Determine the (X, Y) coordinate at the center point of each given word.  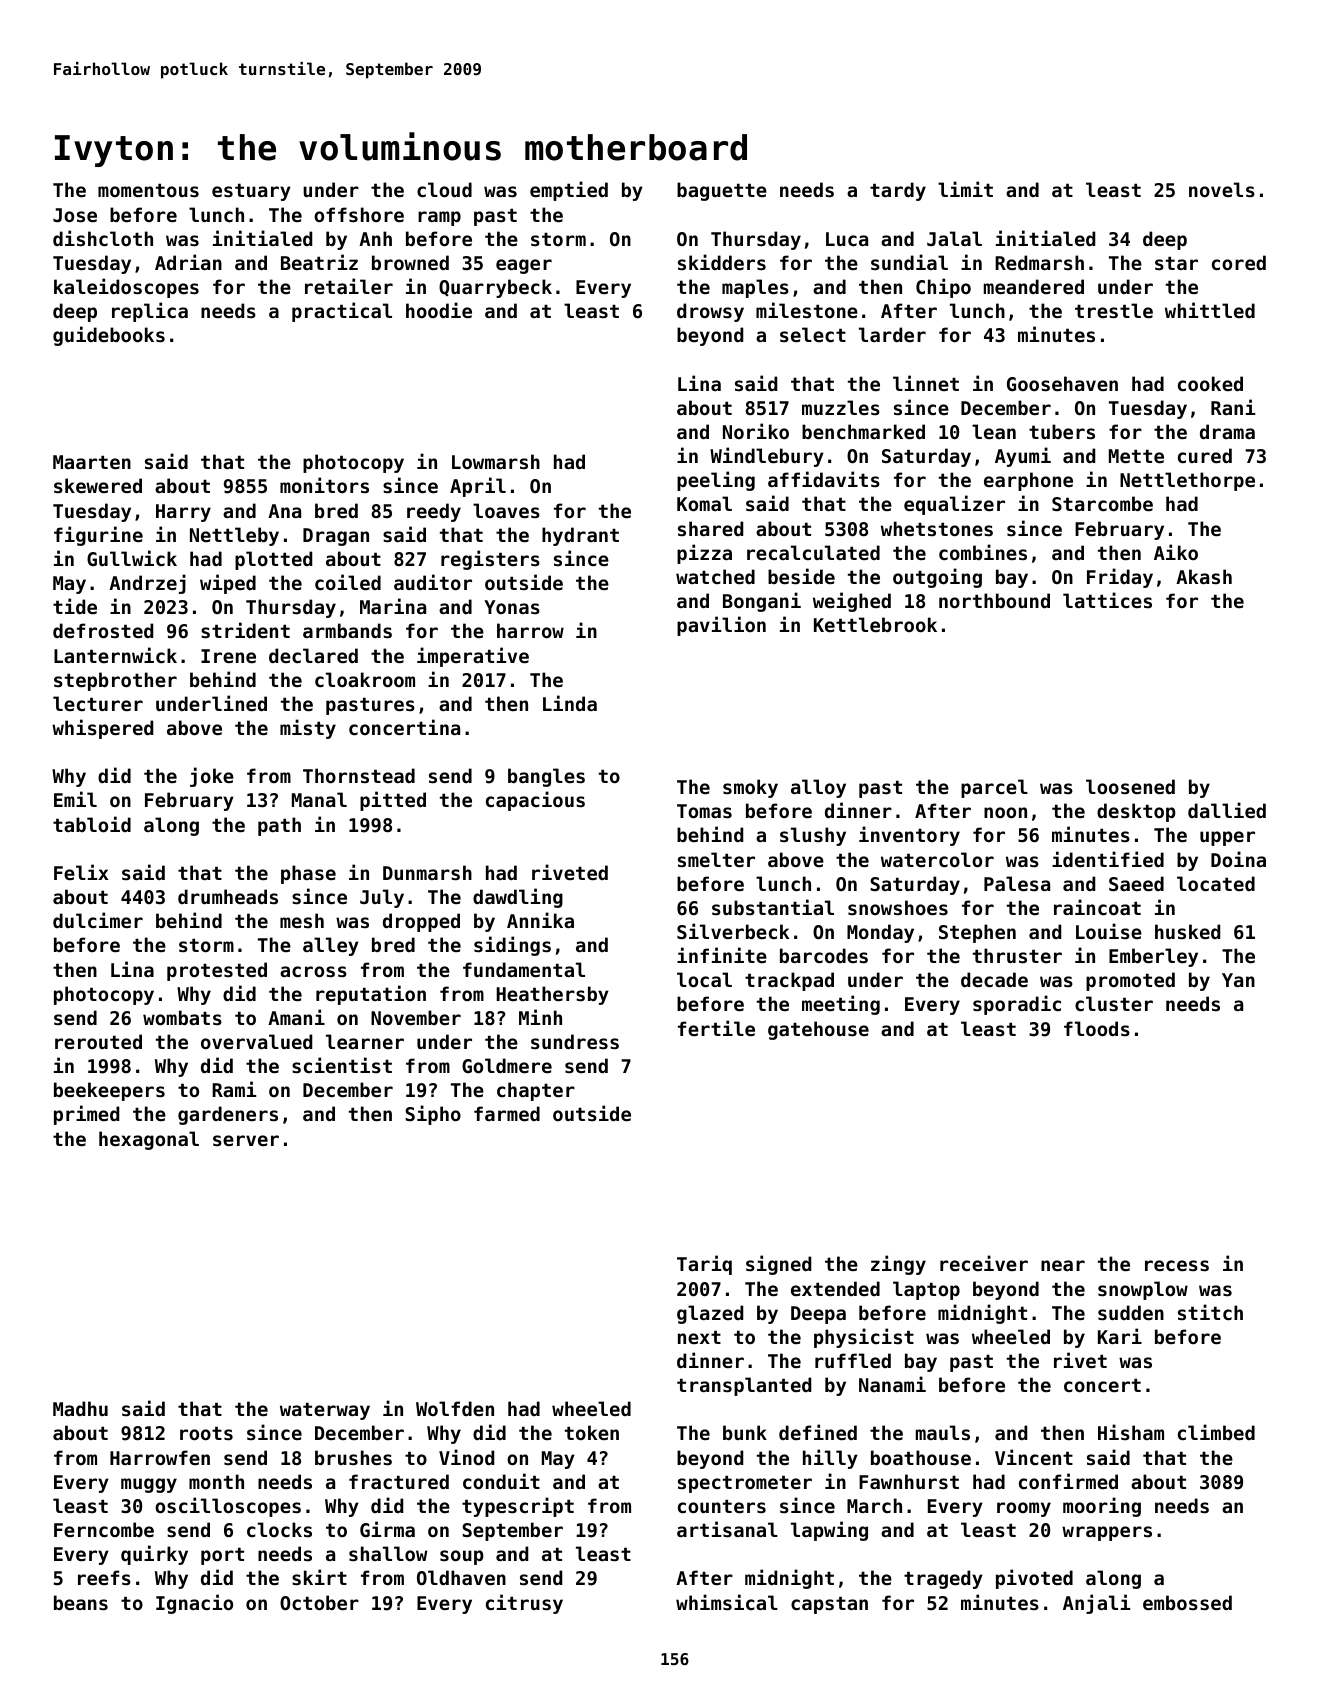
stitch (1210, 1312)
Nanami (892, 1384)
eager (524, 266)
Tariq (704, 1265)
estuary (251, 192)
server (246, 1140)
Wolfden (455, 1408)
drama (1227, 431)
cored (1239, 262)
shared (710, 528)
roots (206, 1433)
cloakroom (365, 679)
